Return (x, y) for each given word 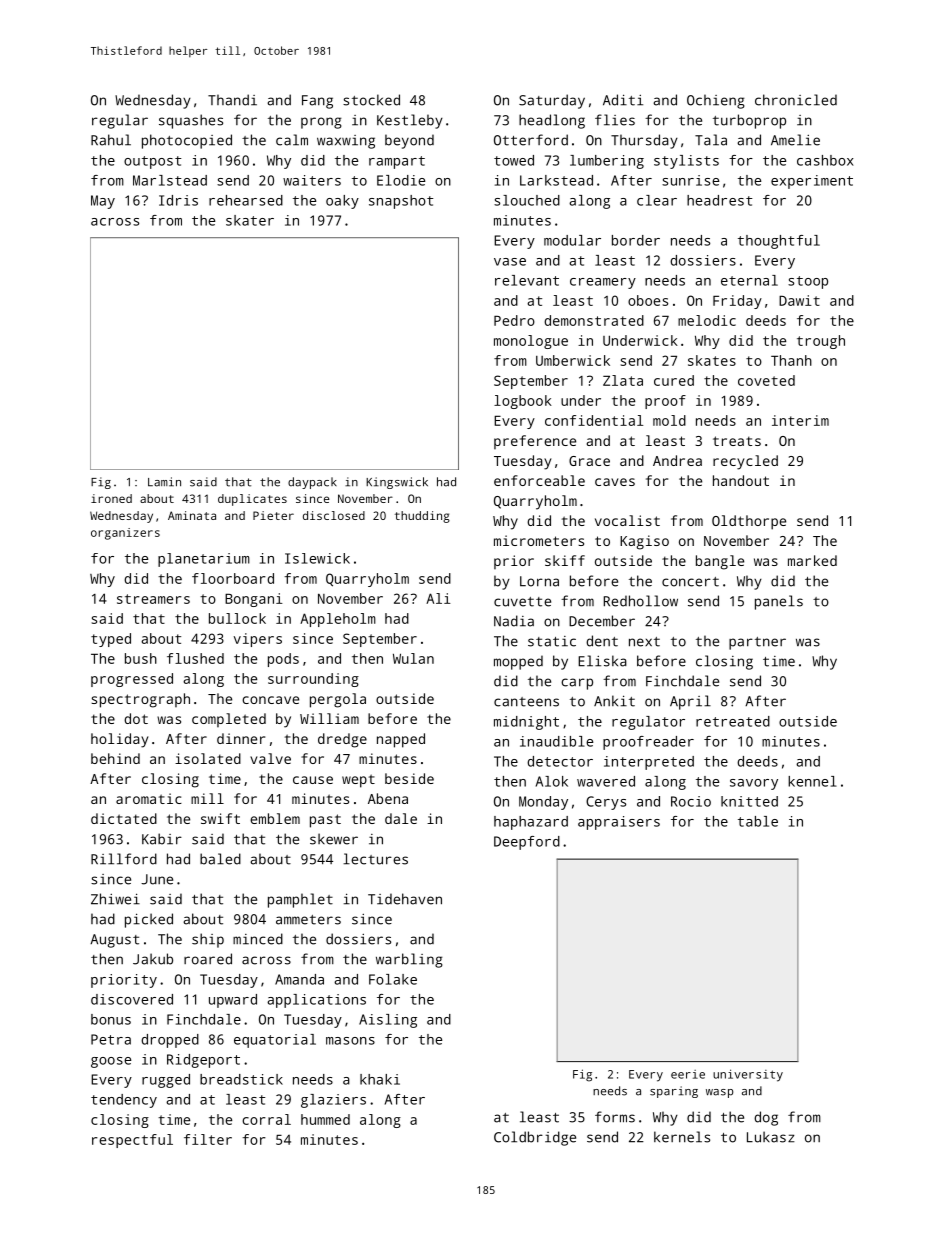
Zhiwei (115, 899)
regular (120, 121)
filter (208, 1139)
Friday (737, 302)
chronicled (796, 100)
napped (401, 740)
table (758, 821)
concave (270, 700)
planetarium (204, 560)
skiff (565, 560)
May (103, 202)
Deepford (527, 843)
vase (510, 262)
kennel (812, 781)
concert (690, 582)
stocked (371, 100)
